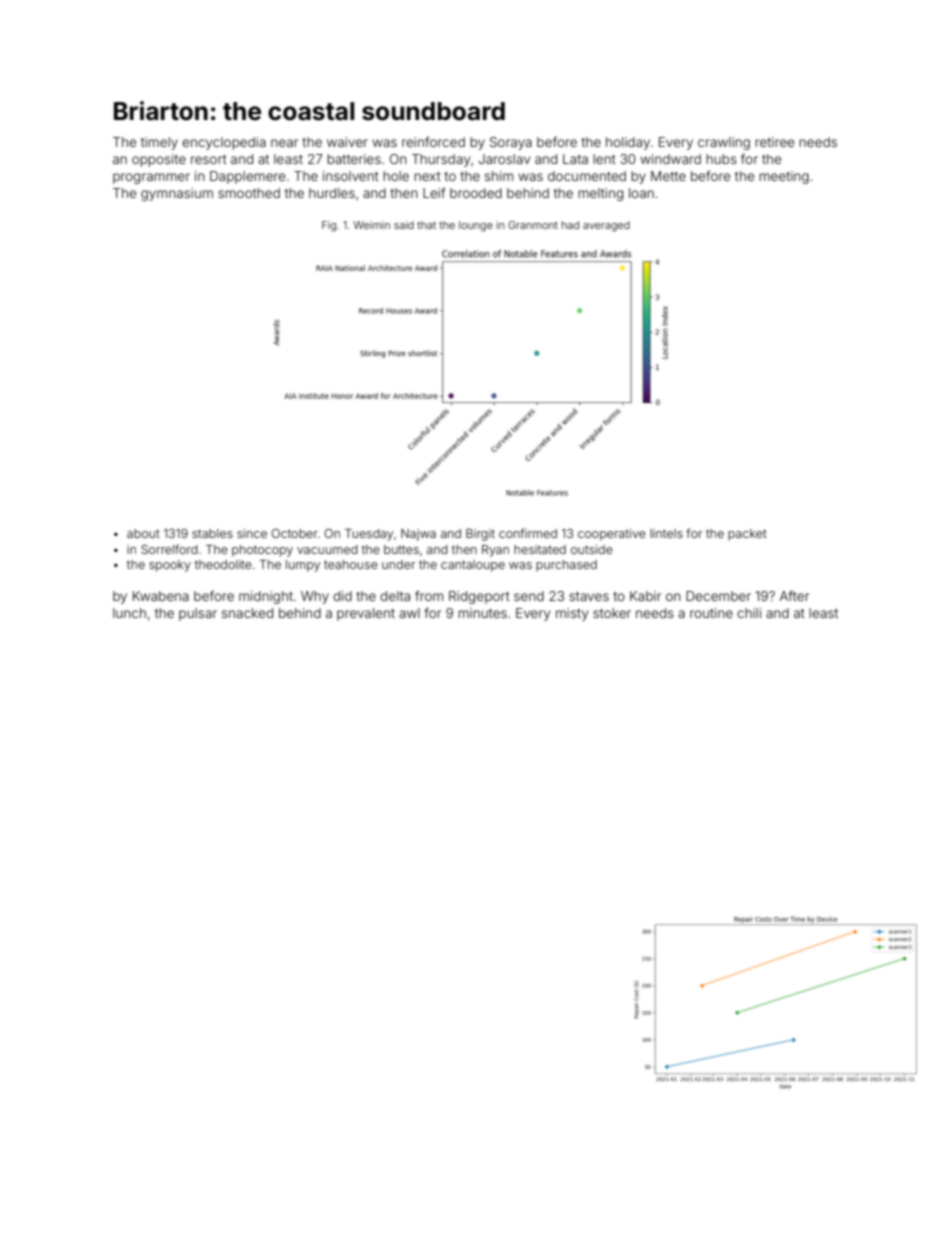  What do you see at coordinates (418, 535) in the image?
I see `Najwa` at bounding box center [418, 535].
